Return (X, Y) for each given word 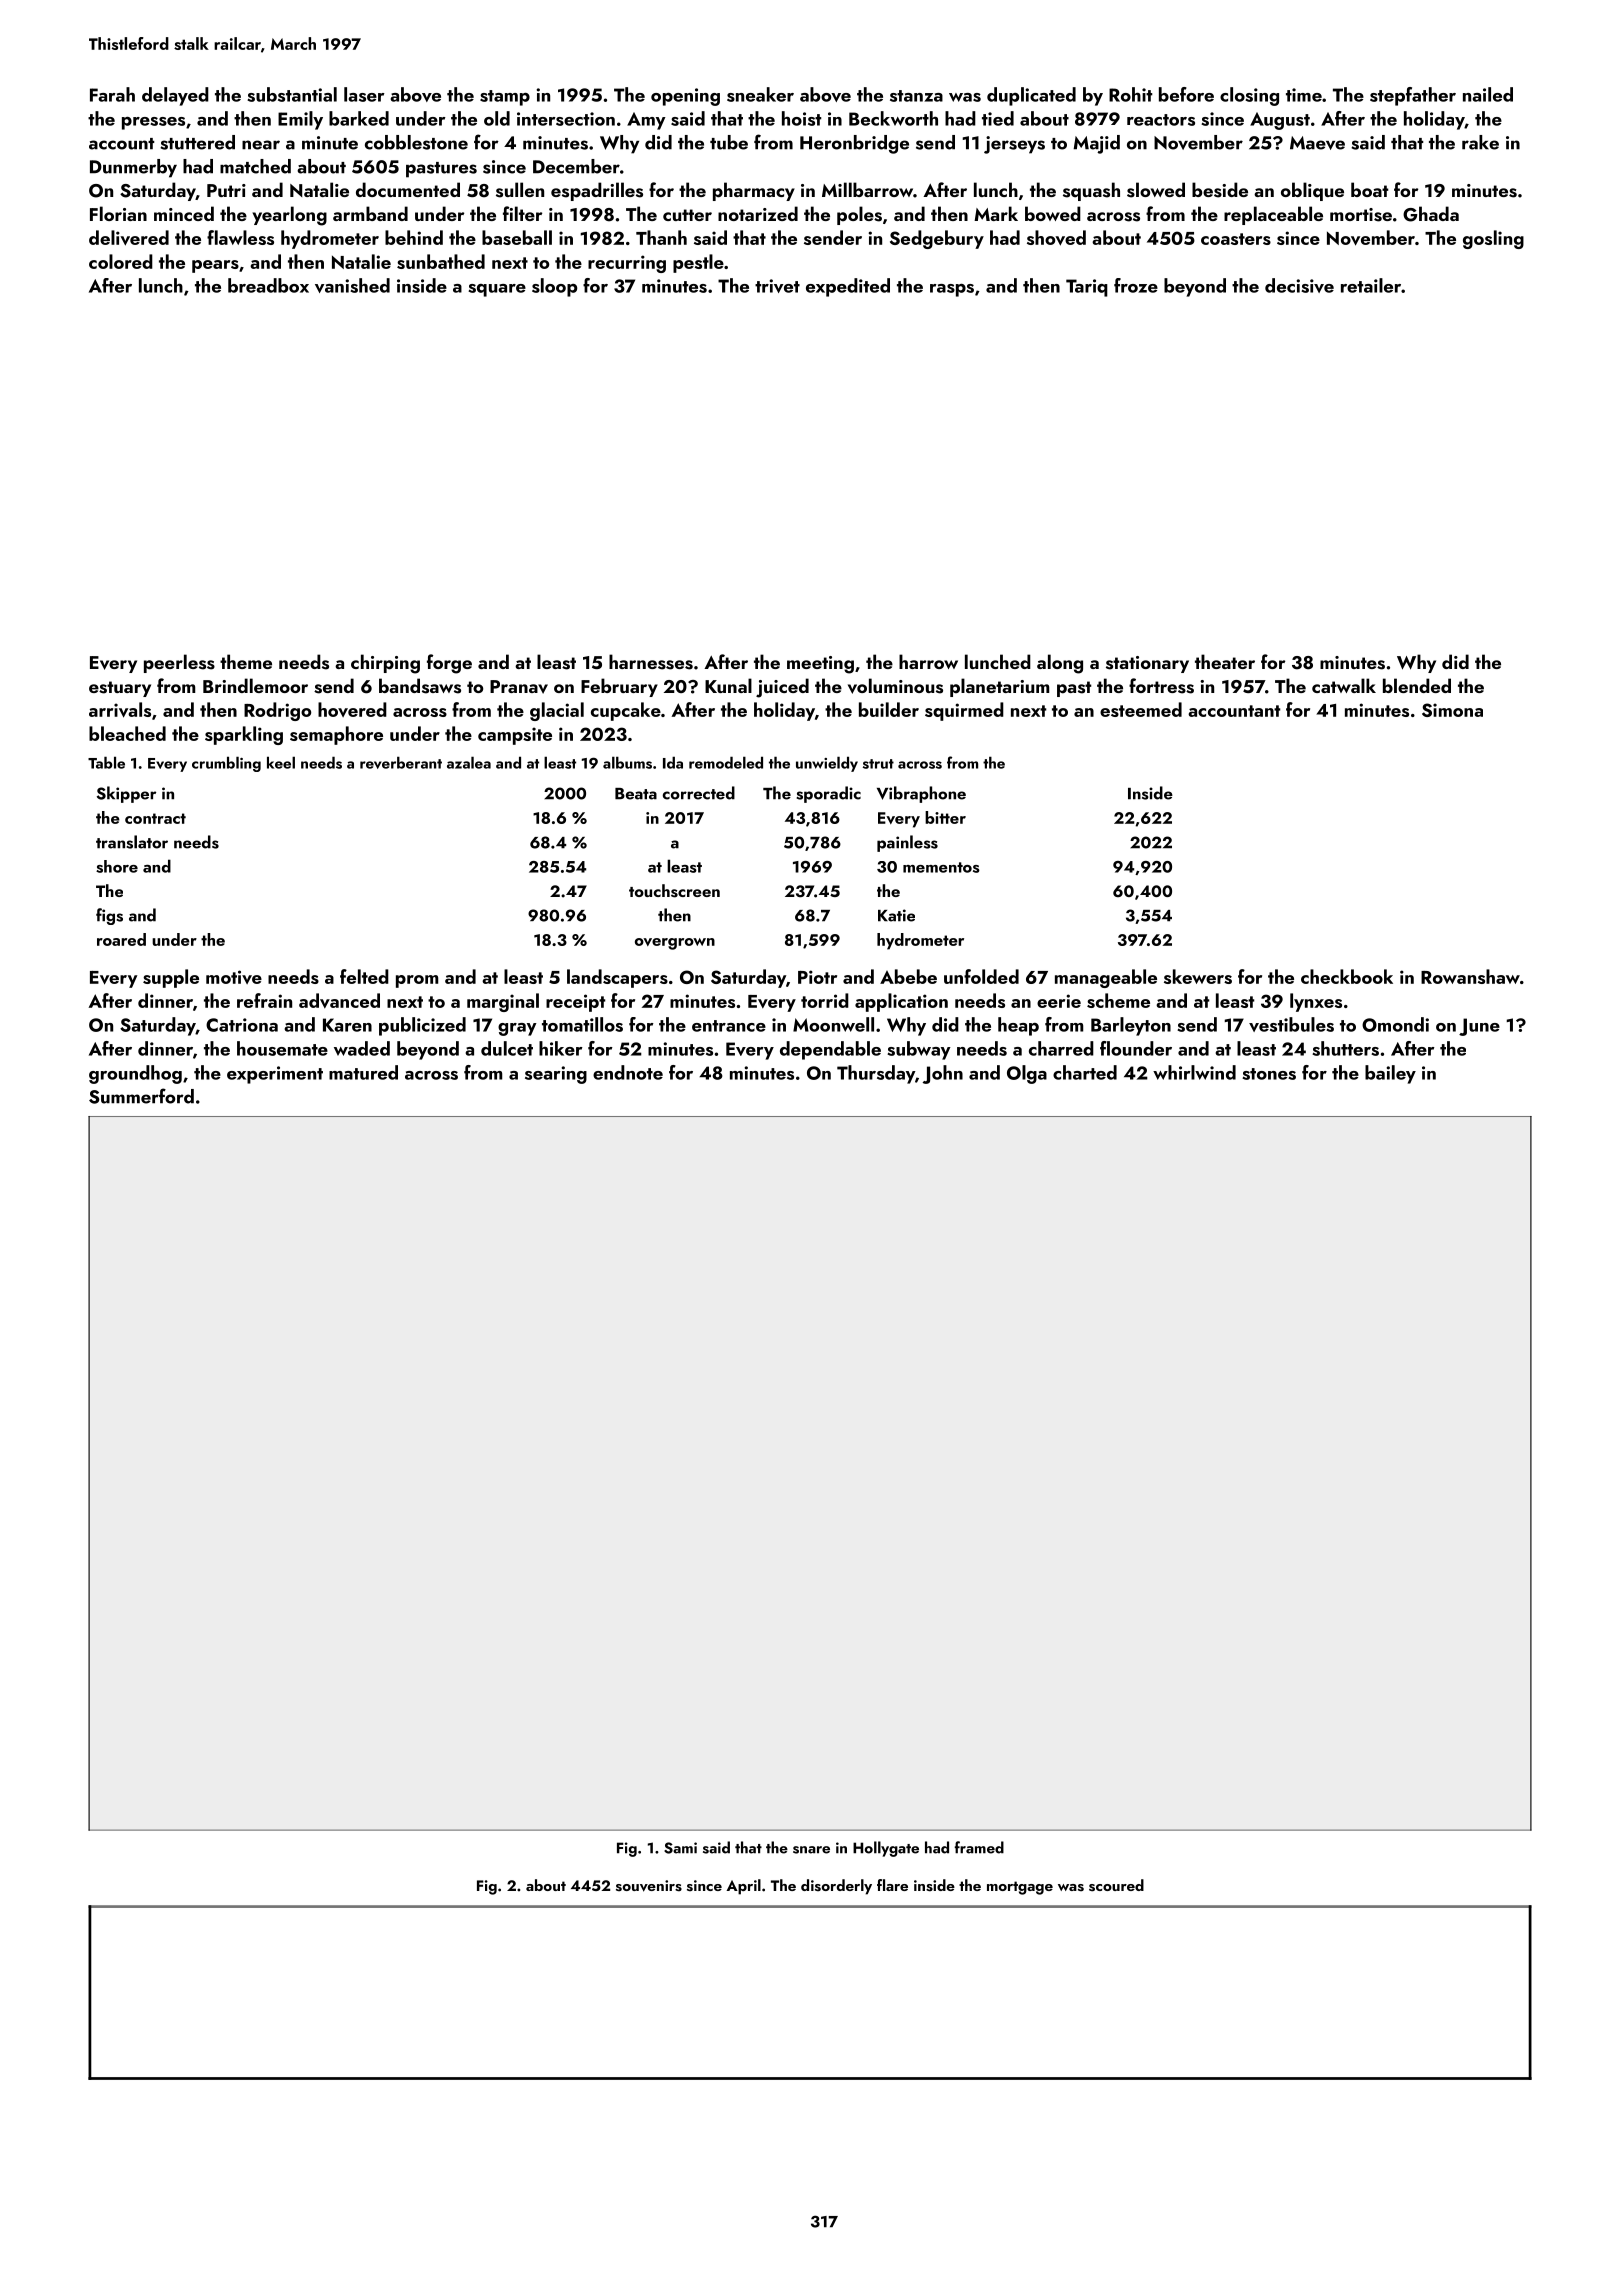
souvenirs (649, 1886)
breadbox (268, 285)
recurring (627, 264)
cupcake (626, 711)
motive (234, 977)
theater (1225, 661)
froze (1136, 285)
